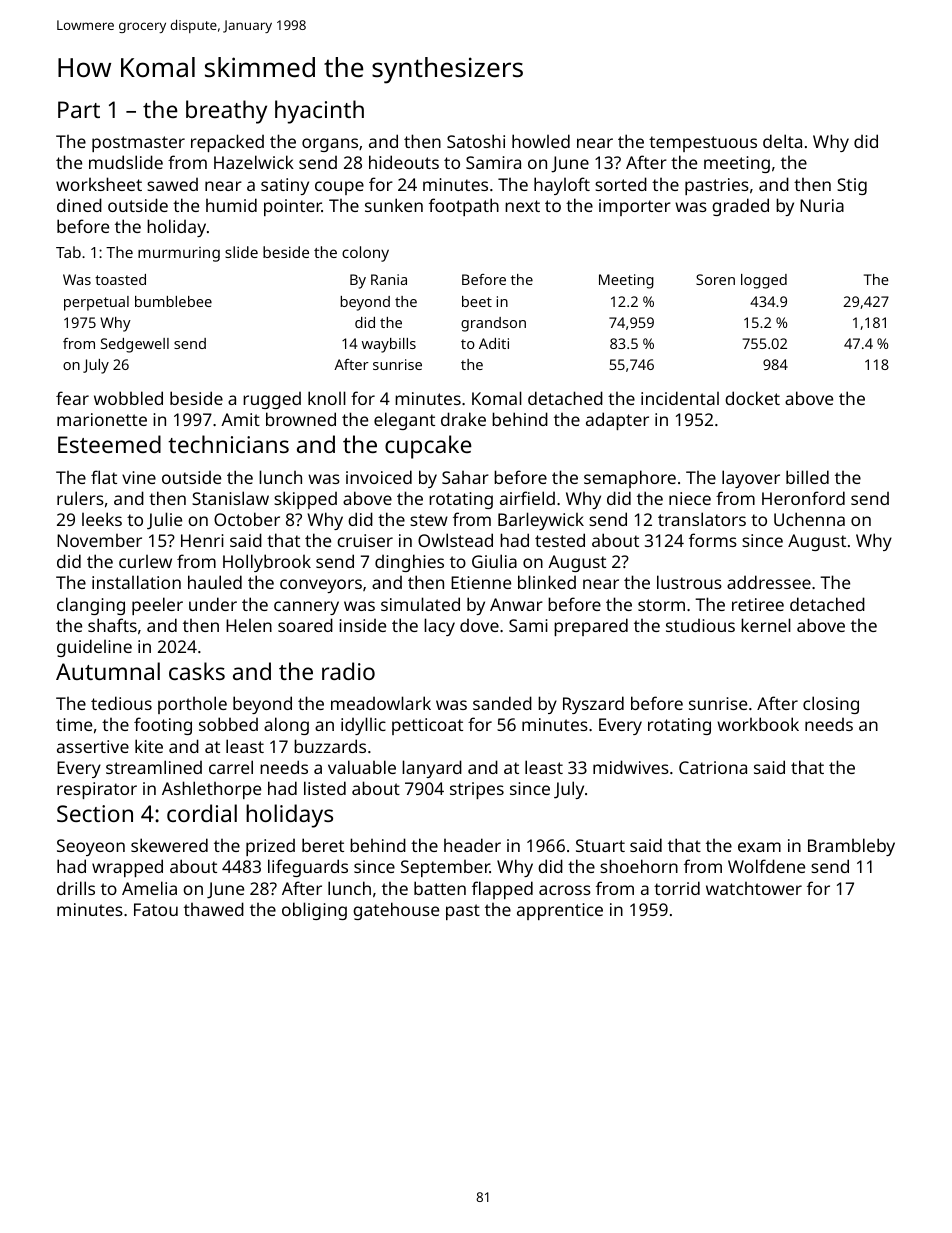  Describe the element at coordinates (852, 186) in the document. I see `Stig` at that location.
